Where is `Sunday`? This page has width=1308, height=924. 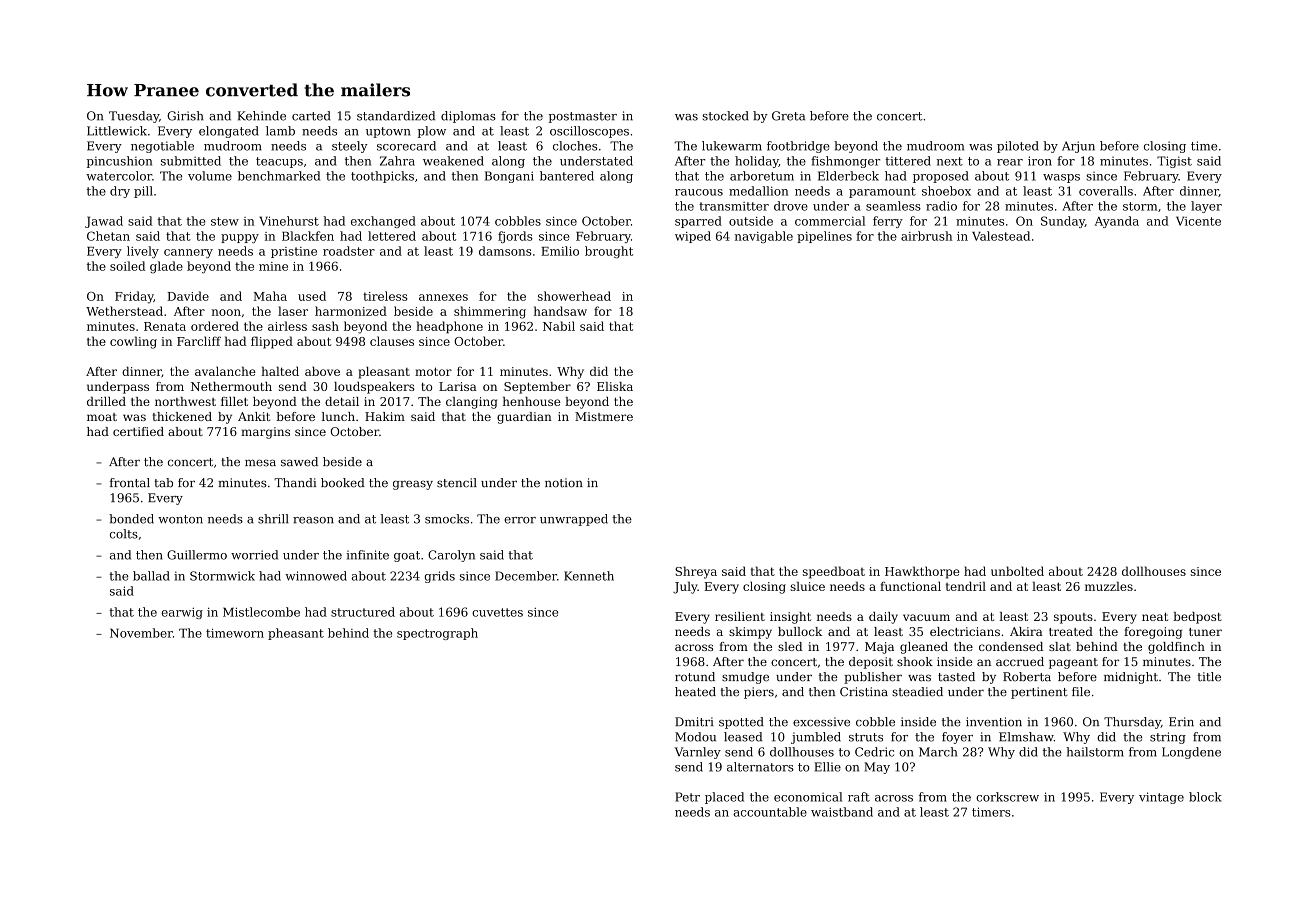 Sunday is located at coordinates (1063, 222).
